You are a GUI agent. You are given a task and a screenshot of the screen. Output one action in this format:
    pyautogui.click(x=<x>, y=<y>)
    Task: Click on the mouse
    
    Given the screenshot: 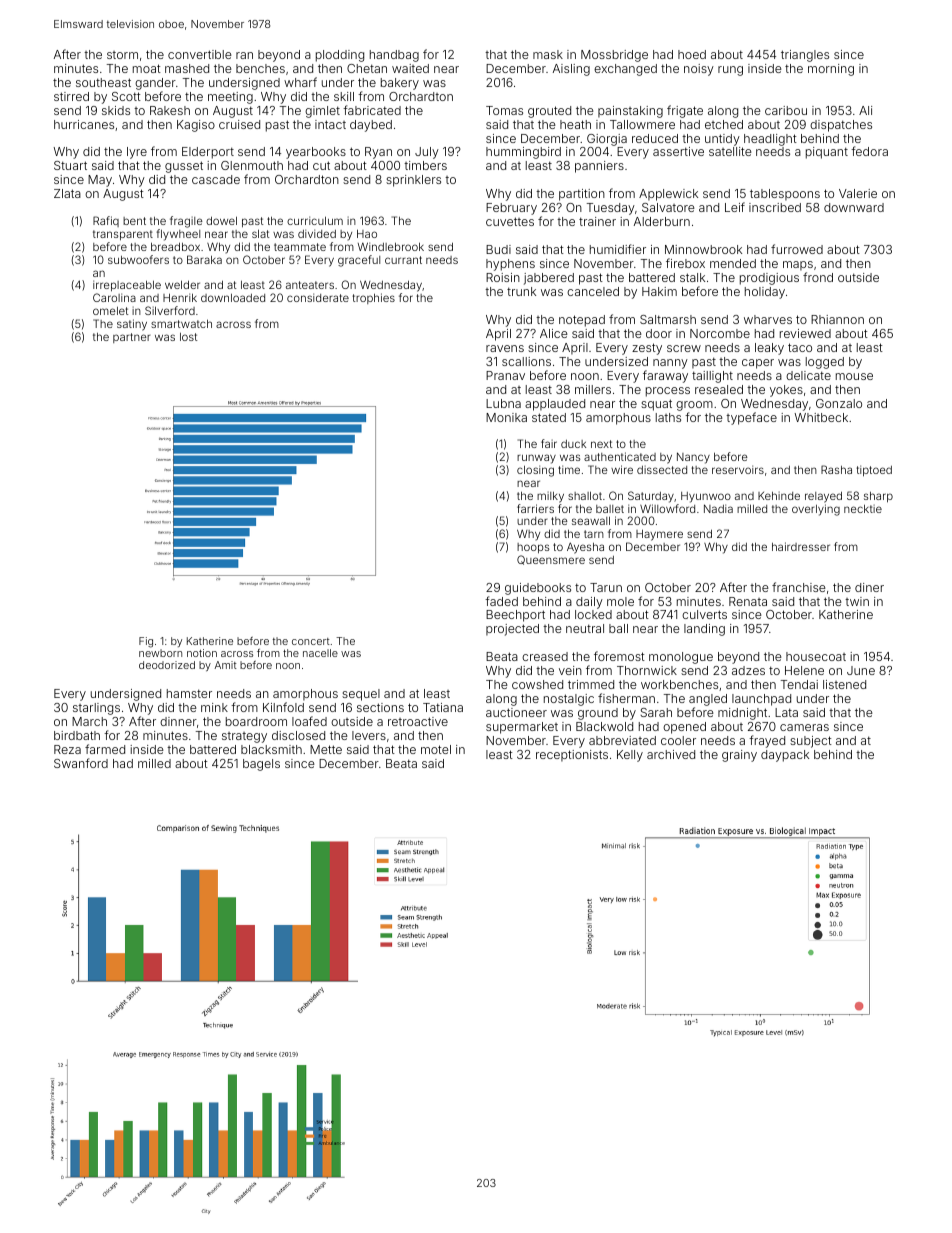 What is the action you would take?
    pyautogui.click(x=854, y=376)
